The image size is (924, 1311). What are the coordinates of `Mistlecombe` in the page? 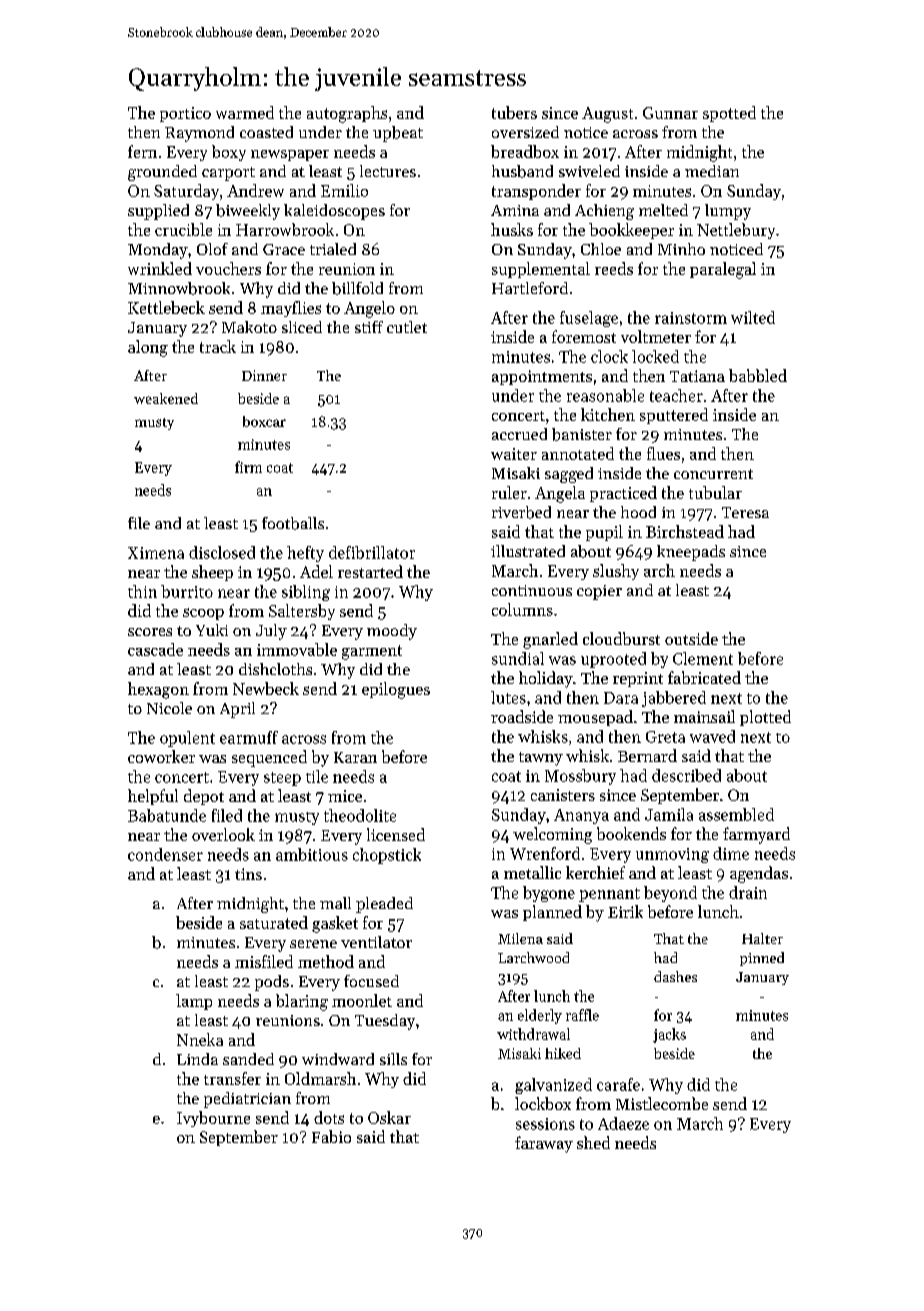 It's located at (662, 1103).
